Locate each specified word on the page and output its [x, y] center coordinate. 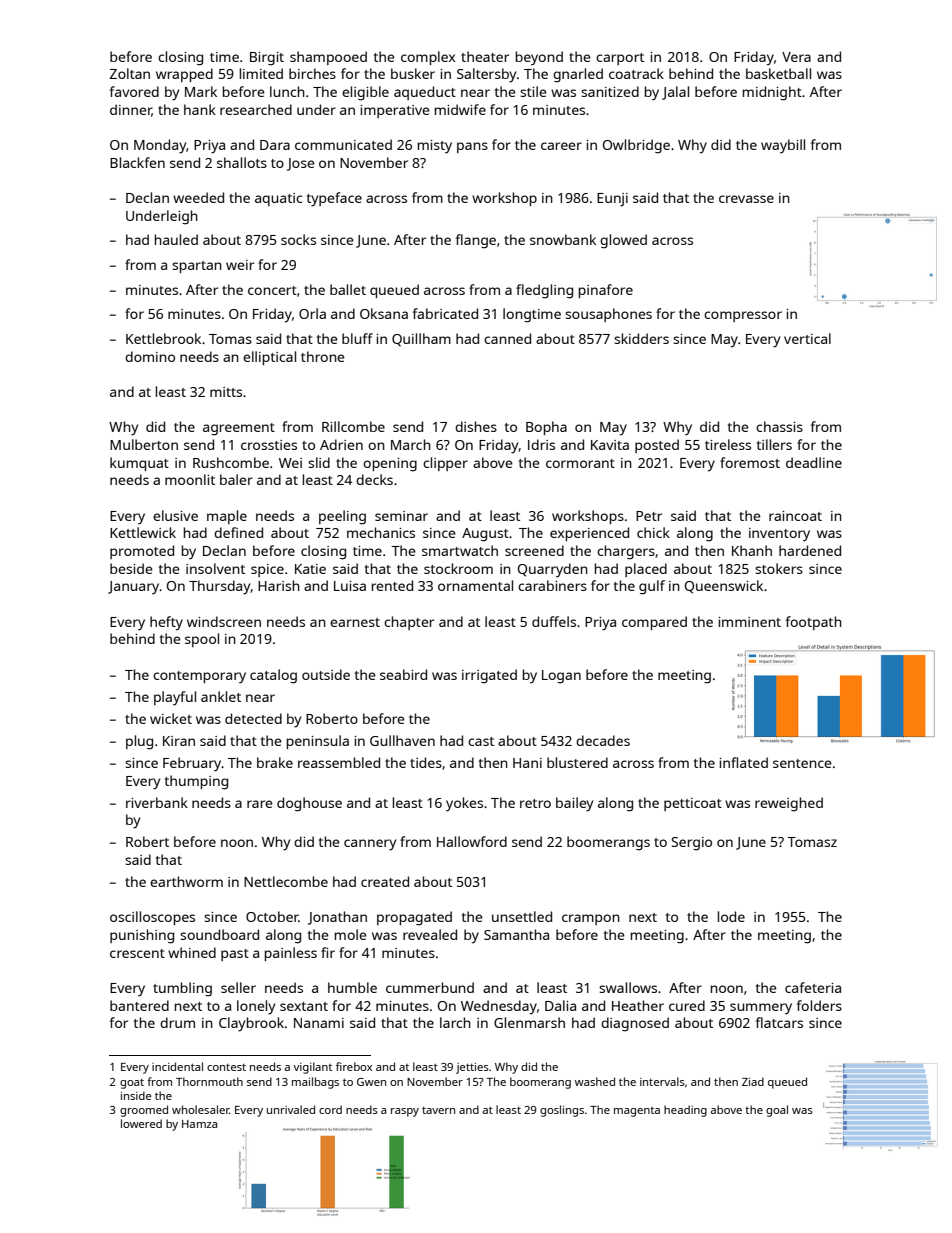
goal [777, 1111]
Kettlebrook [163, 338]
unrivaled [291, 1109]
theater [485, 56]
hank [200, 109]
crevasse [746, 199]
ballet [348, 289]
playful [175, 698]
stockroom [458, 568]
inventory [779, 535]
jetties [472, 1068]
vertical [807, 338]
